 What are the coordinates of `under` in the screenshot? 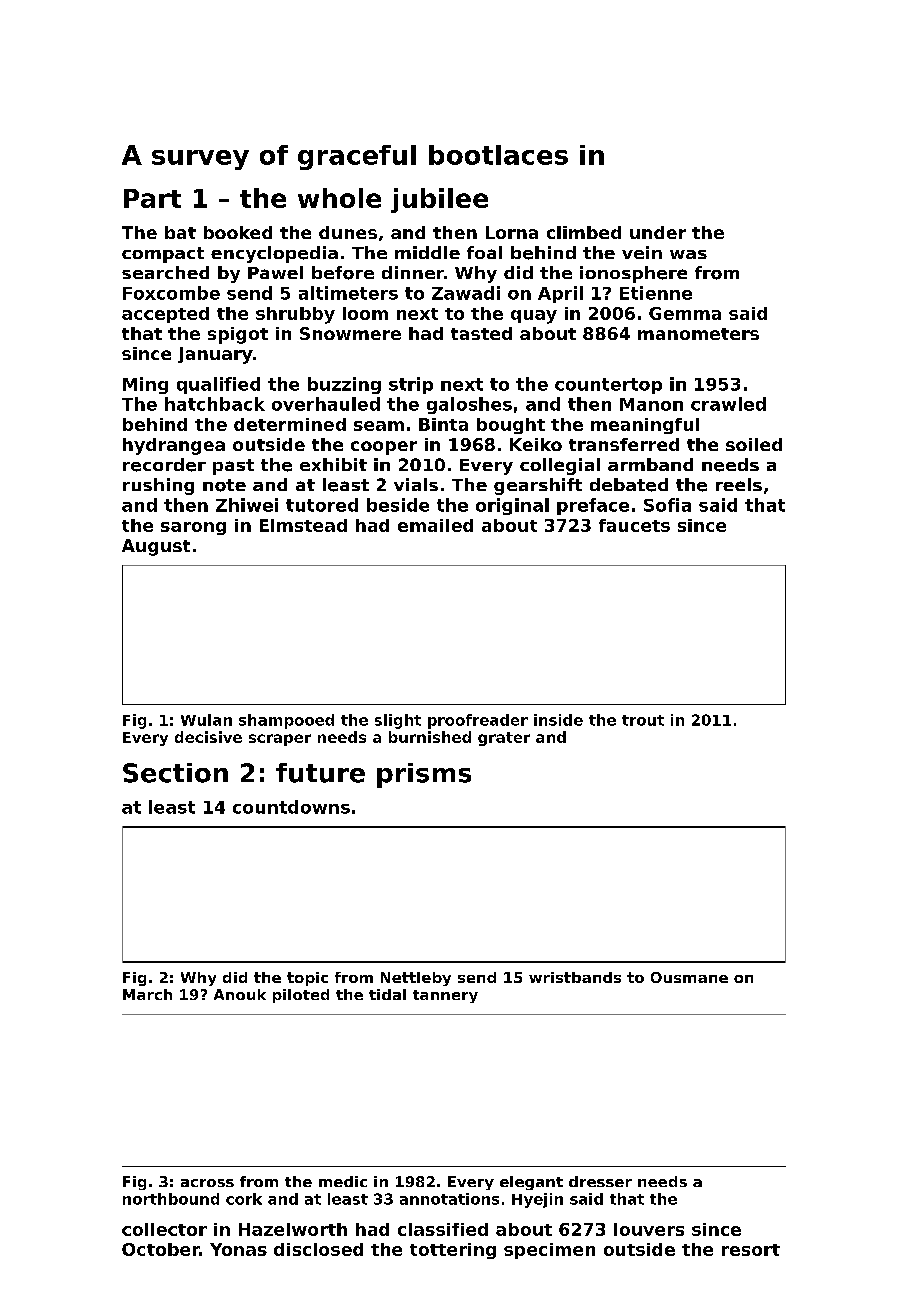 It's located at (658, 232).
